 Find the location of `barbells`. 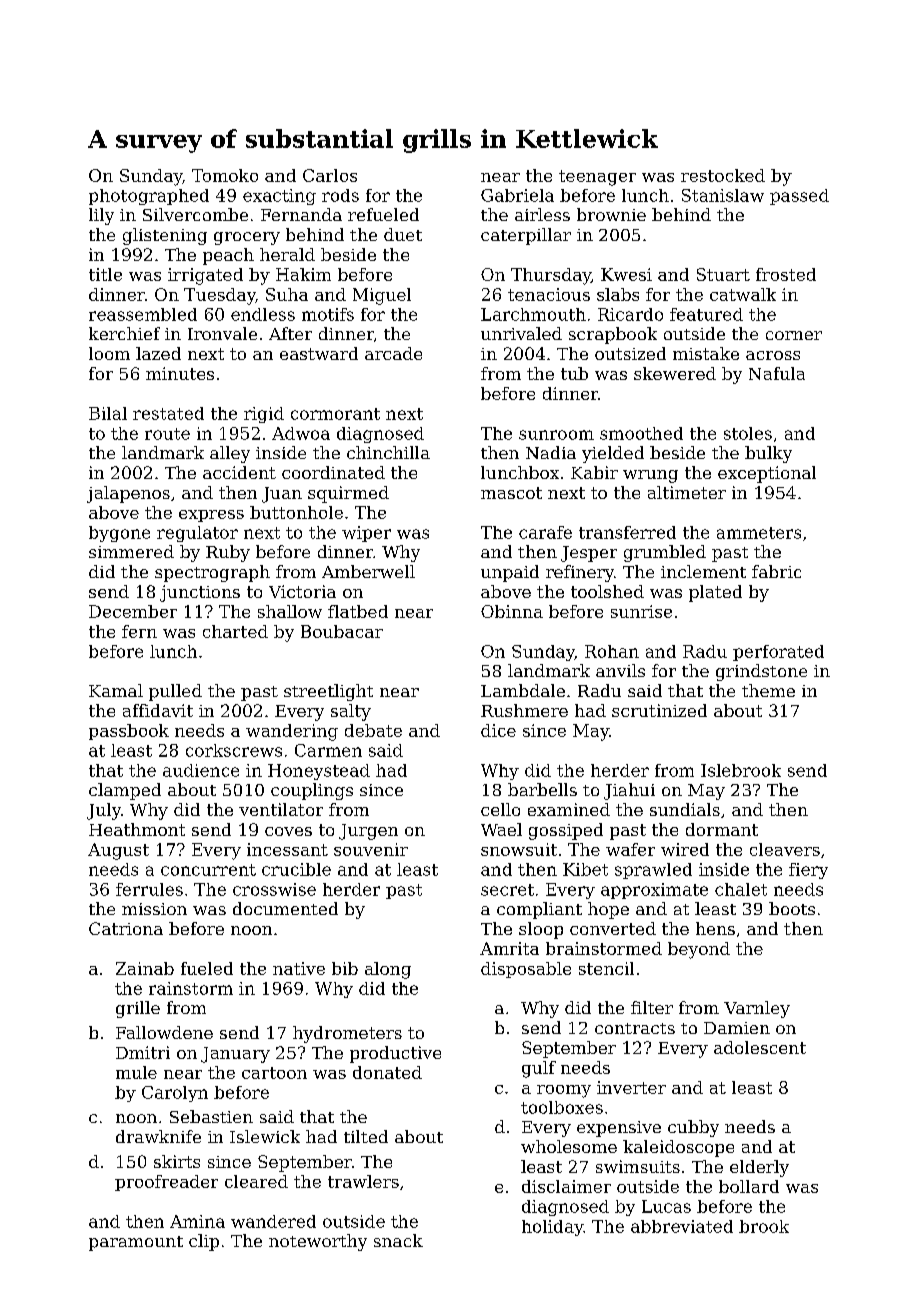

barbells is located at coordinates (542, 789).
